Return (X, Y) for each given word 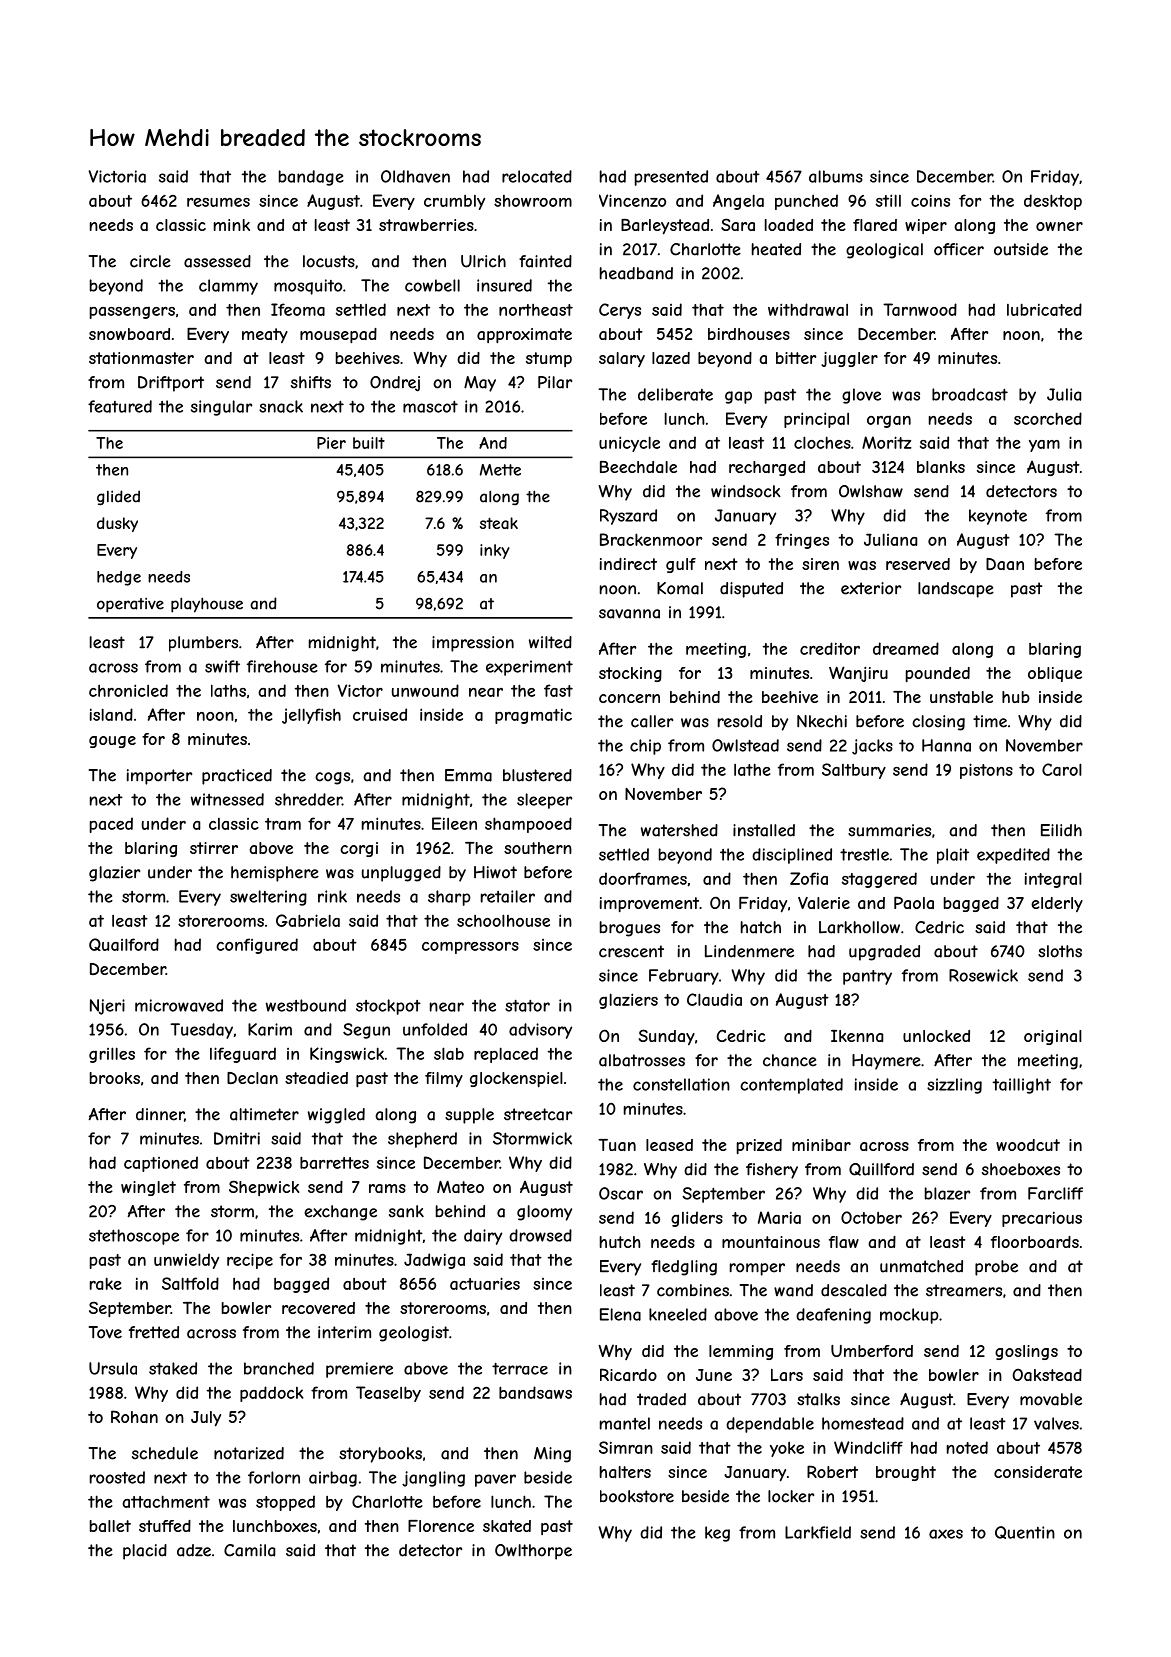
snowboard (129, 334)
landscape (956, 590)
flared (875, 225)
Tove (105, 1332)
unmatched (921, 1266)
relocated (537, 176)
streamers (964, 1290)
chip (645, 747)
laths (228, 690)
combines (693, 1290)
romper (757, 1269)
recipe (250, 1261)
